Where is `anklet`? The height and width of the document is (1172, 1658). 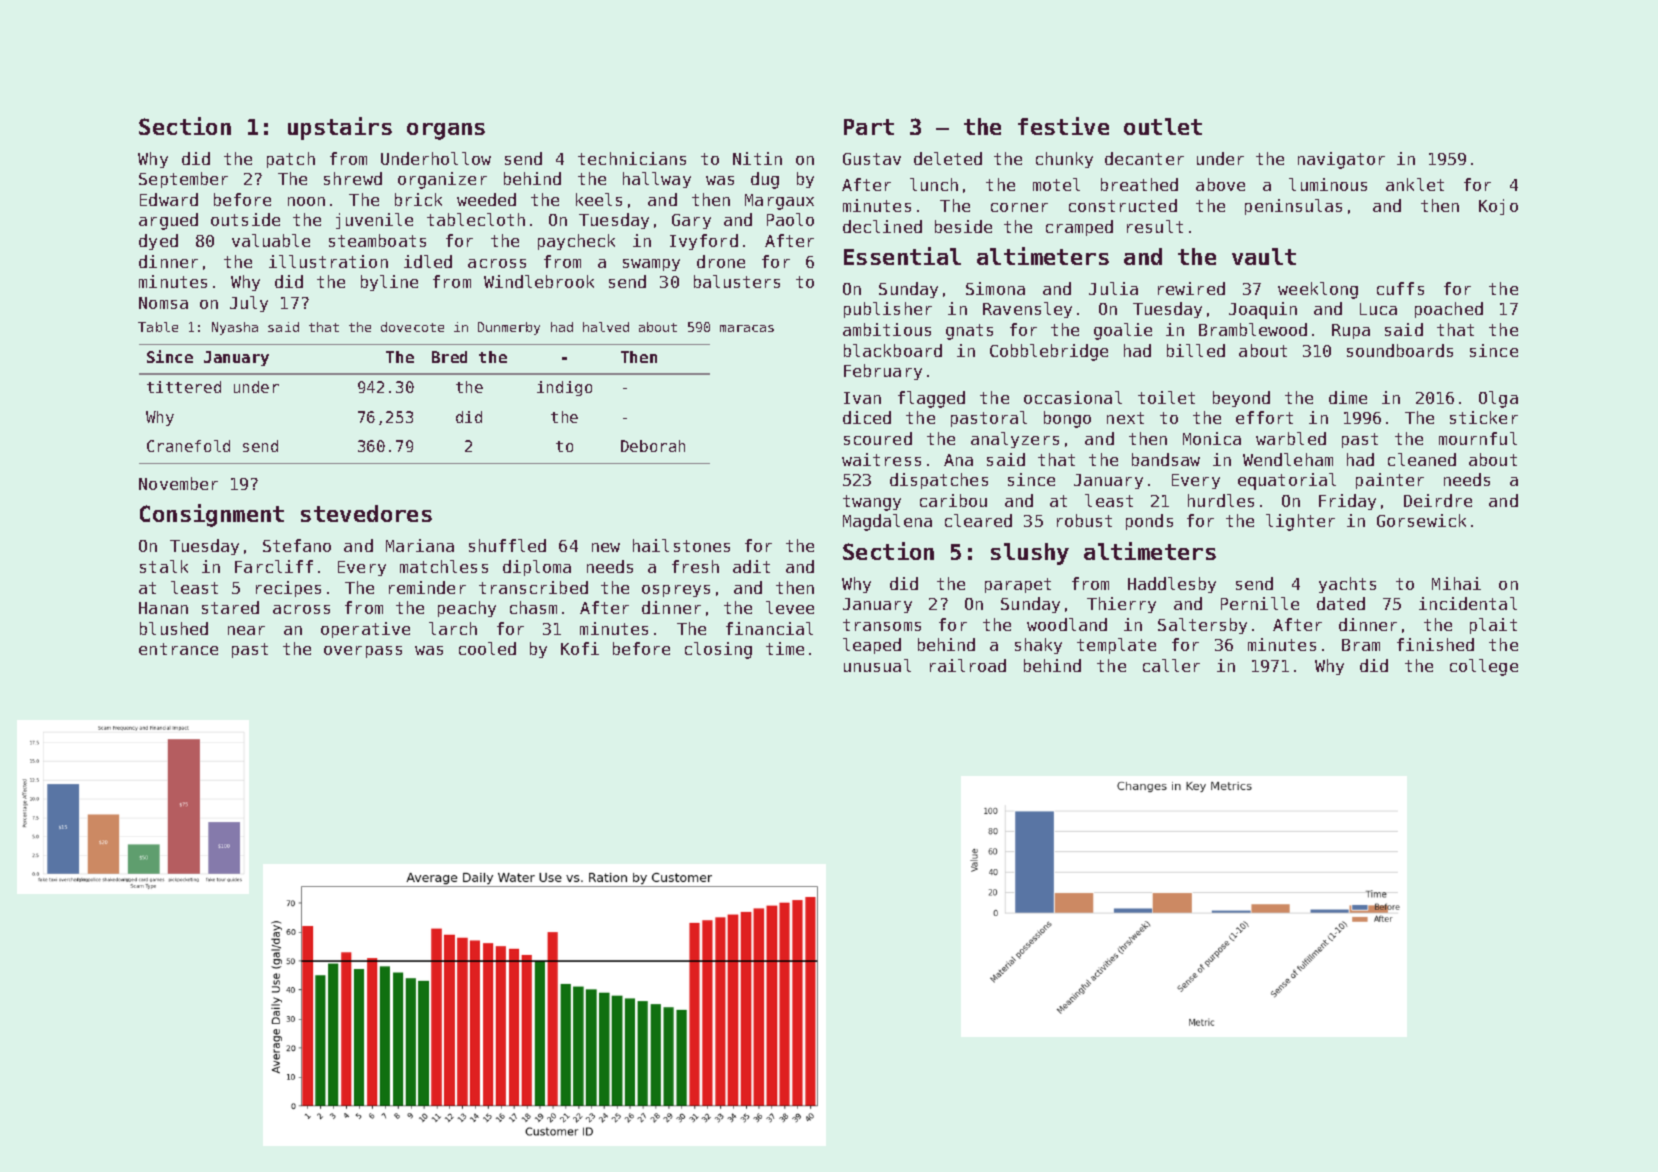 anklet is located at coordinates (1415, 184).
